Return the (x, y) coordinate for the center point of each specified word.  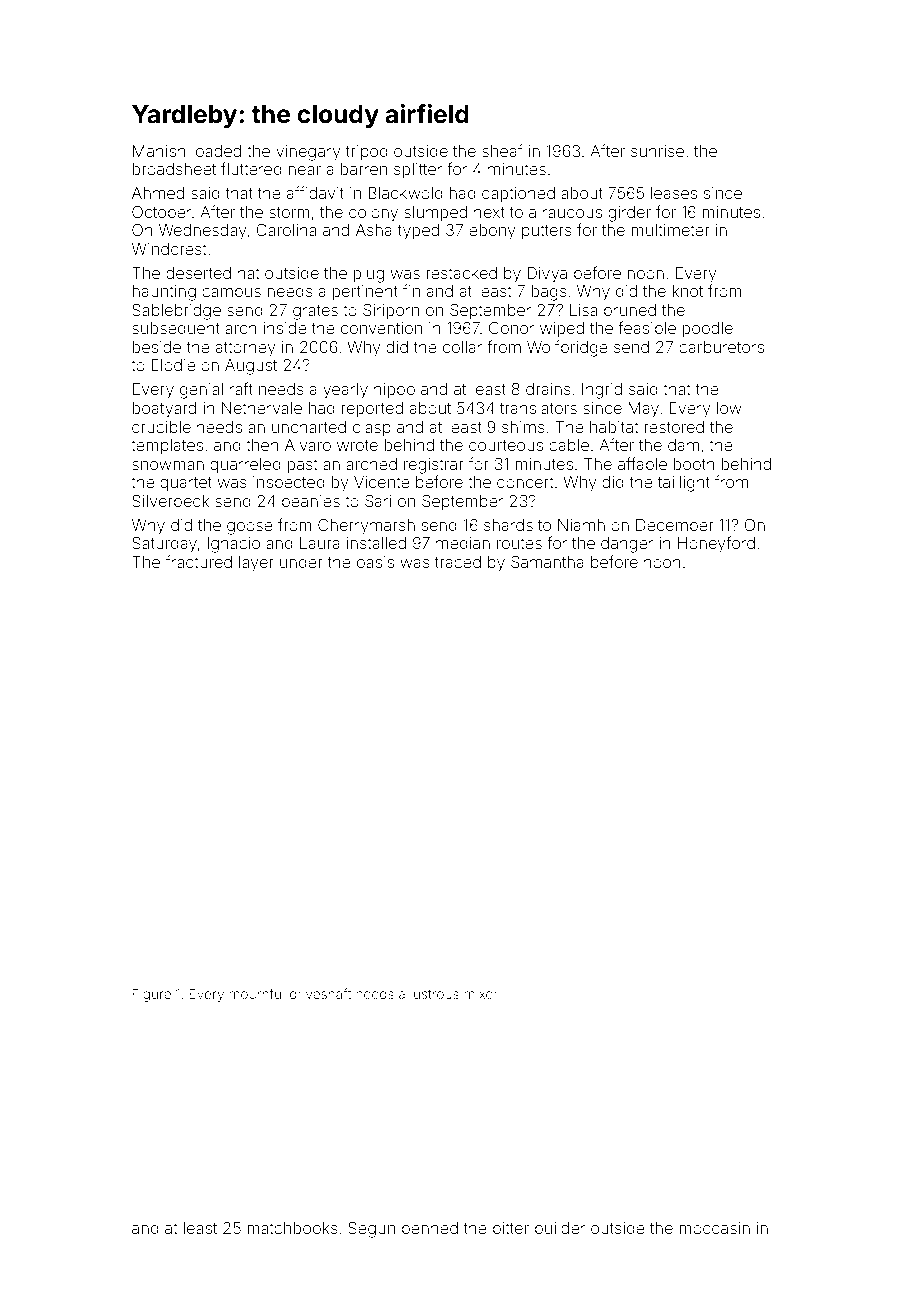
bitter (511, 1228)
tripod (367, 152)
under (301, 562)
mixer (481, 994)
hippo (394, 390)
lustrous (435, 994)
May (643, 410)
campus (231, 294)
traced (458, 562)
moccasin (714, 1228)
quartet (186, 484)
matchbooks (292, 1228)
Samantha (547, 562)
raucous (572, 213)
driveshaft (320, 993)
